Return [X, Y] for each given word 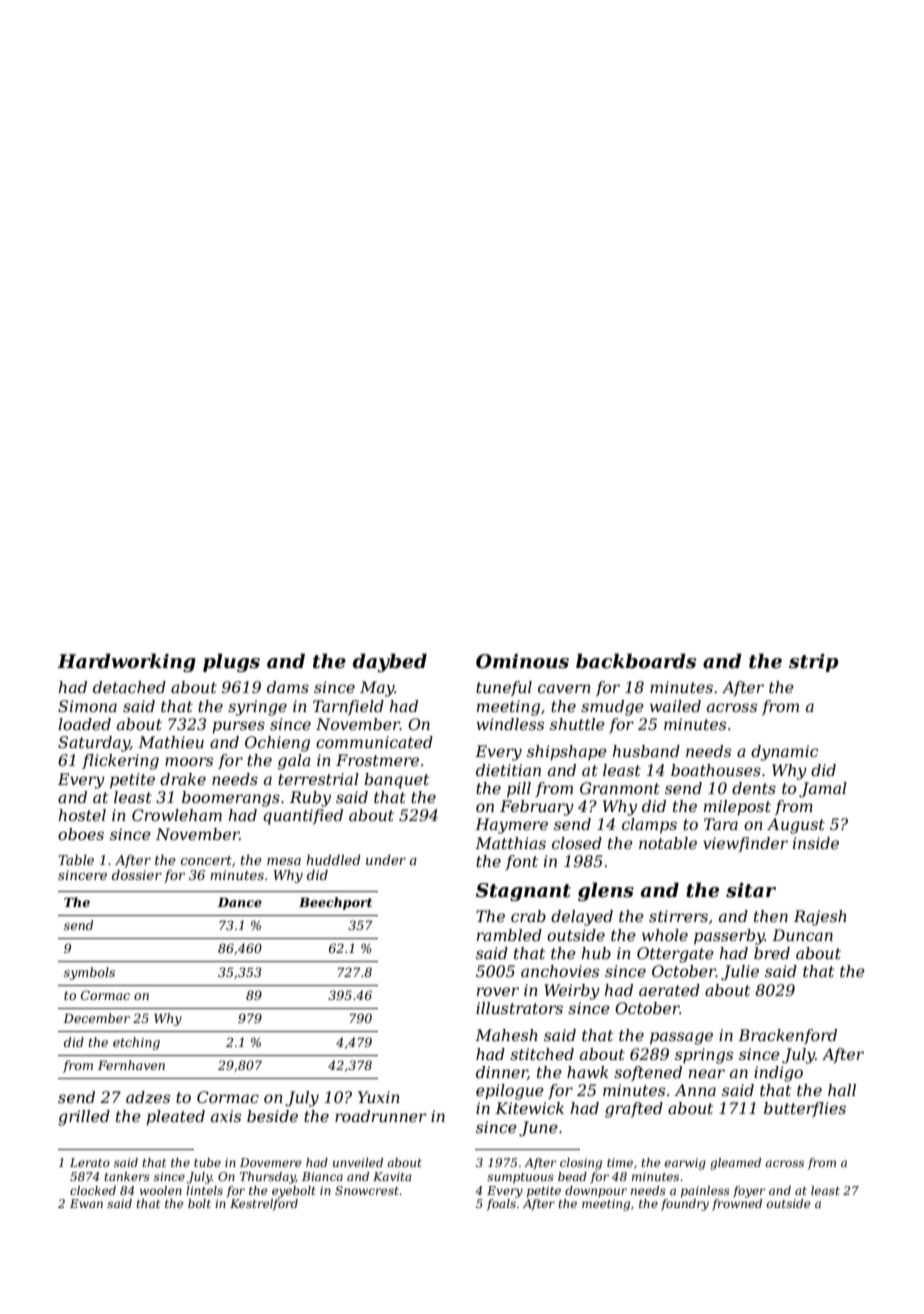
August [796, 826]
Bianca [322, 1176]
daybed [390, 662]
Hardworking [126, 662]
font [521, 862]
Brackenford [787, 1036]
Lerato [90, 1162]
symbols [89, 973]
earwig [685, 1164]
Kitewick [529, 1108]
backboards [636, 661]
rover [498, 991]
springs [704, 1056]
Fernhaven [131, 1065]
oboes [81, 834]
